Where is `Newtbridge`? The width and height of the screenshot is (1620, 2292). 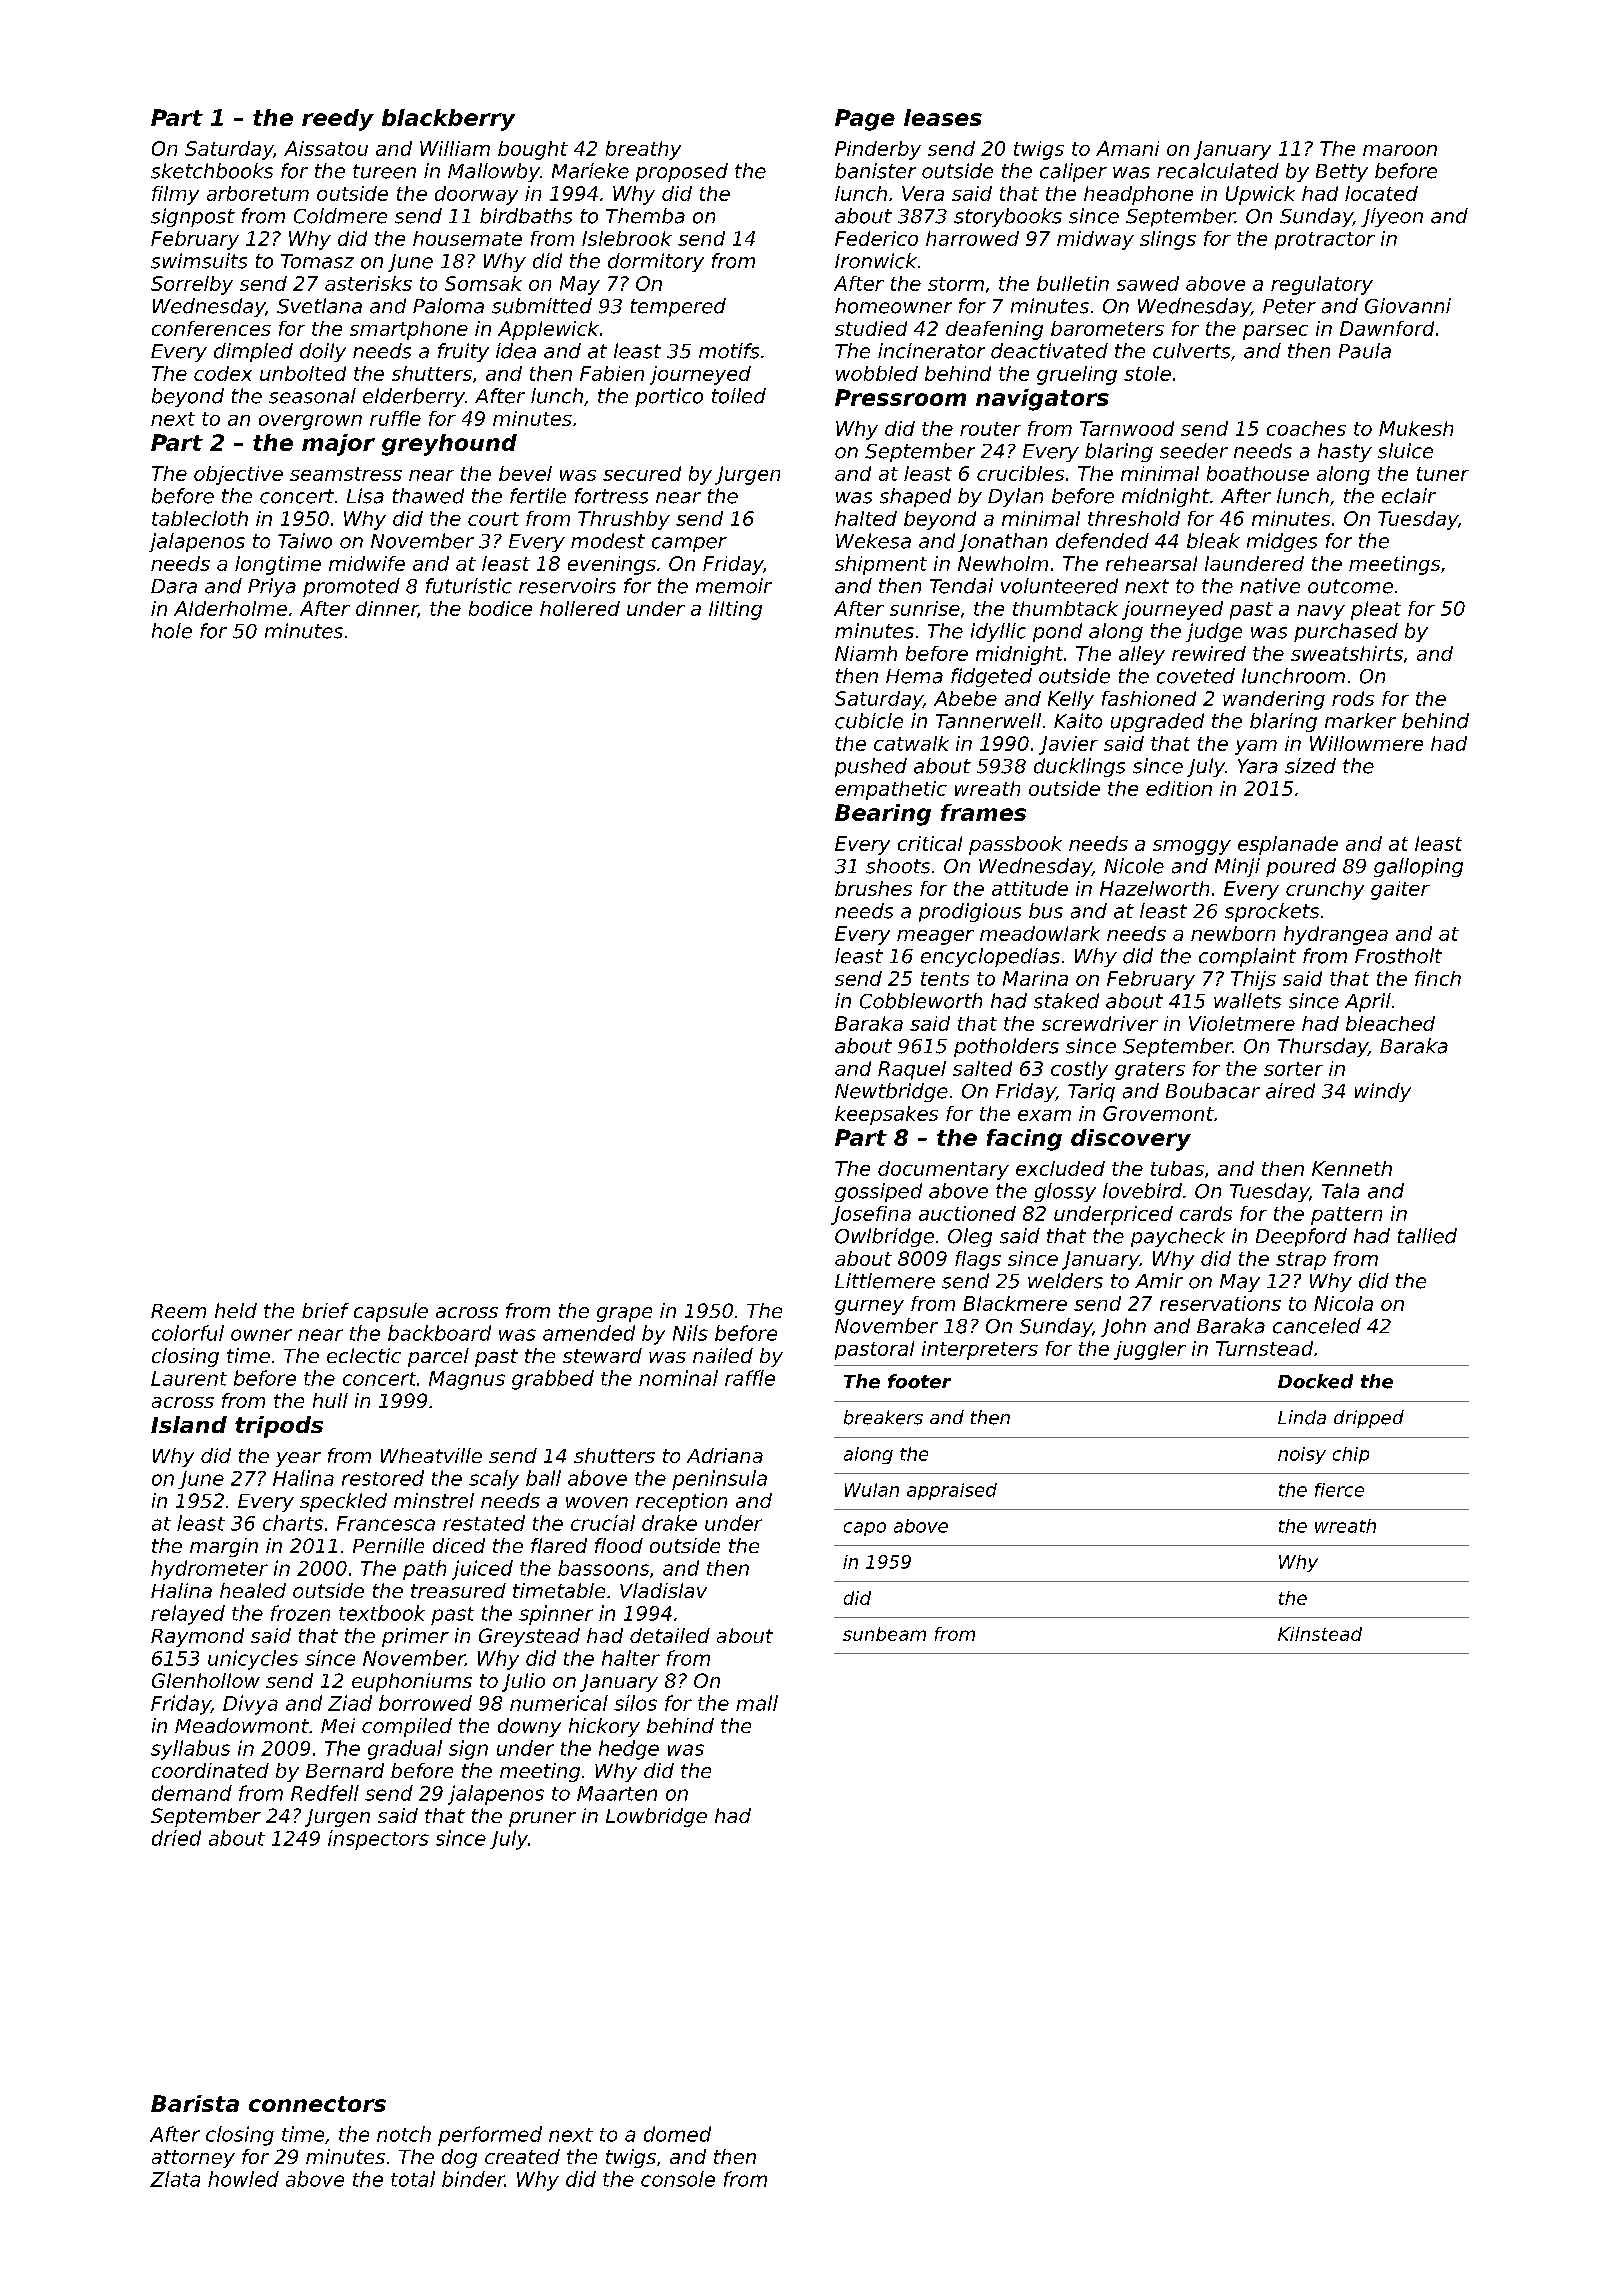 Newtbridge is located at coordinates (891, 1092).
